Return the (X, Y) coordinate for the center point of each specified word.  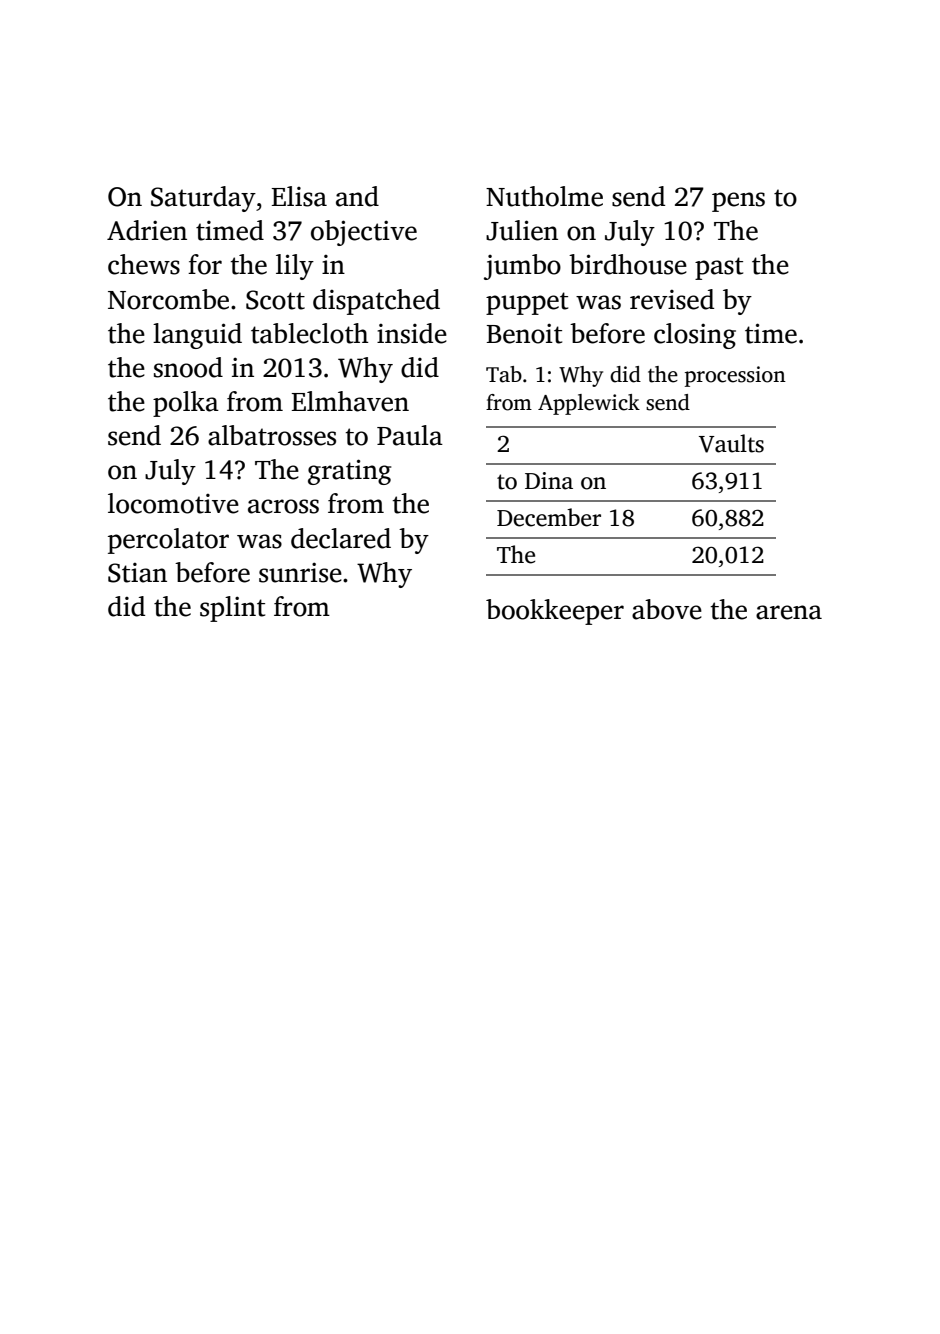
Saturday (203, 199)
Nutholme (544, 196)
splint (232, 609)
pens (738, 202)
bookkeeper (555, 612)
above (667, 609)
